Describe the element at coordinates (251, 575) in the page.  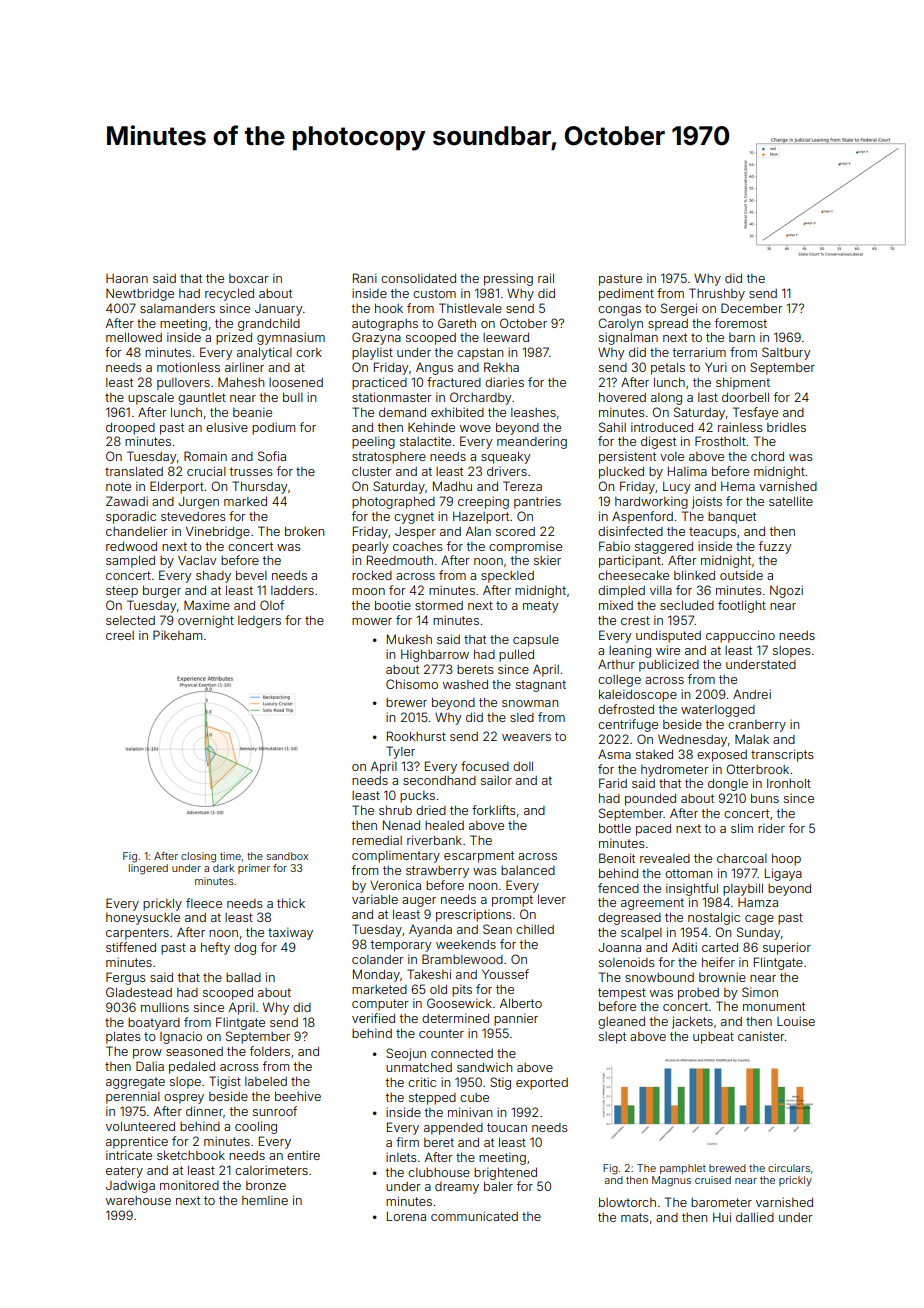
I see `bevel` at that location.
